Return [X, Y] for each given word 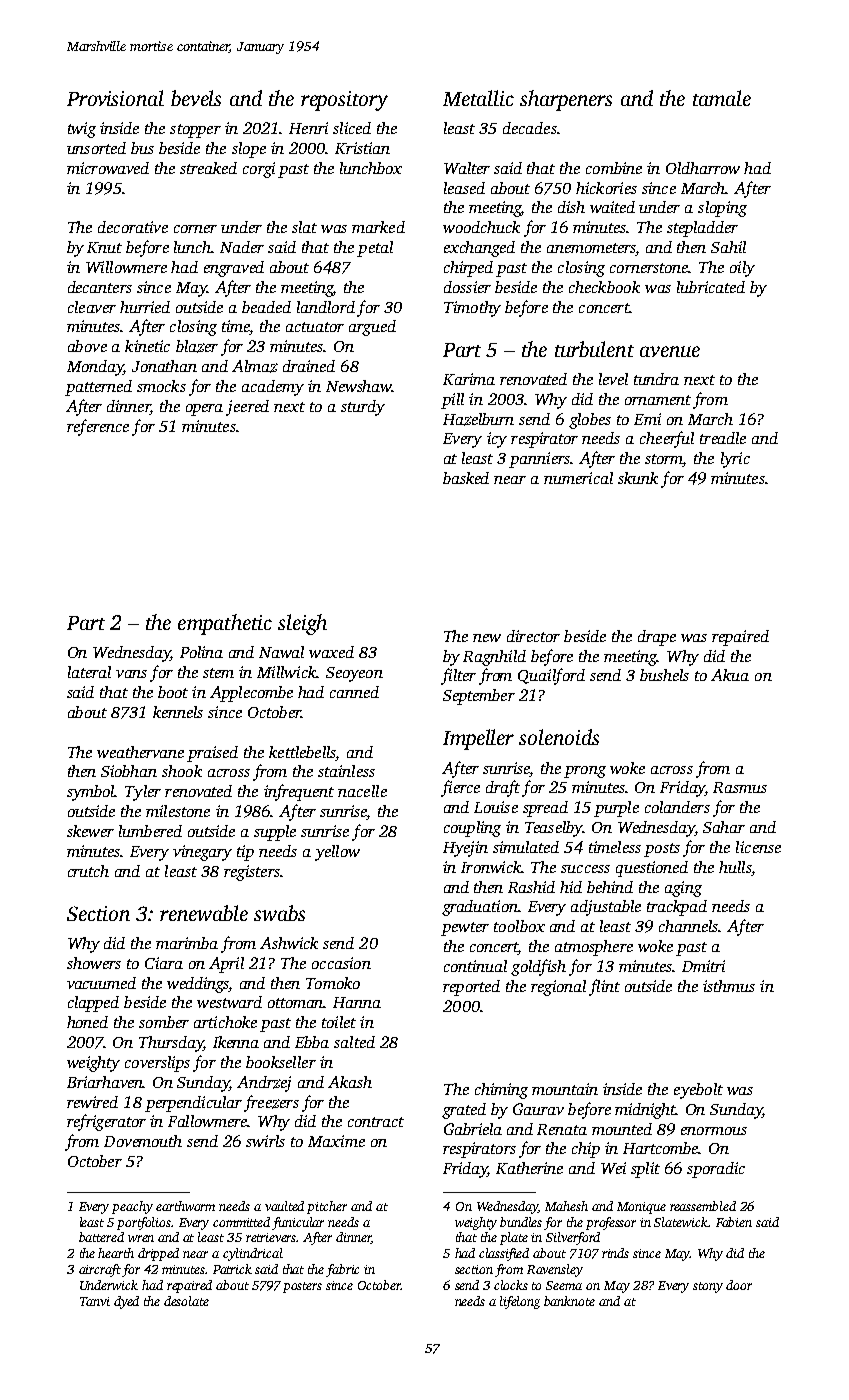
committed [241, 1222]
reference [98, 427]
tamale [722, 98]
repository [344, 101]
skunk [638, 478]
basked [466, 478]
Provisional [115, 98]
